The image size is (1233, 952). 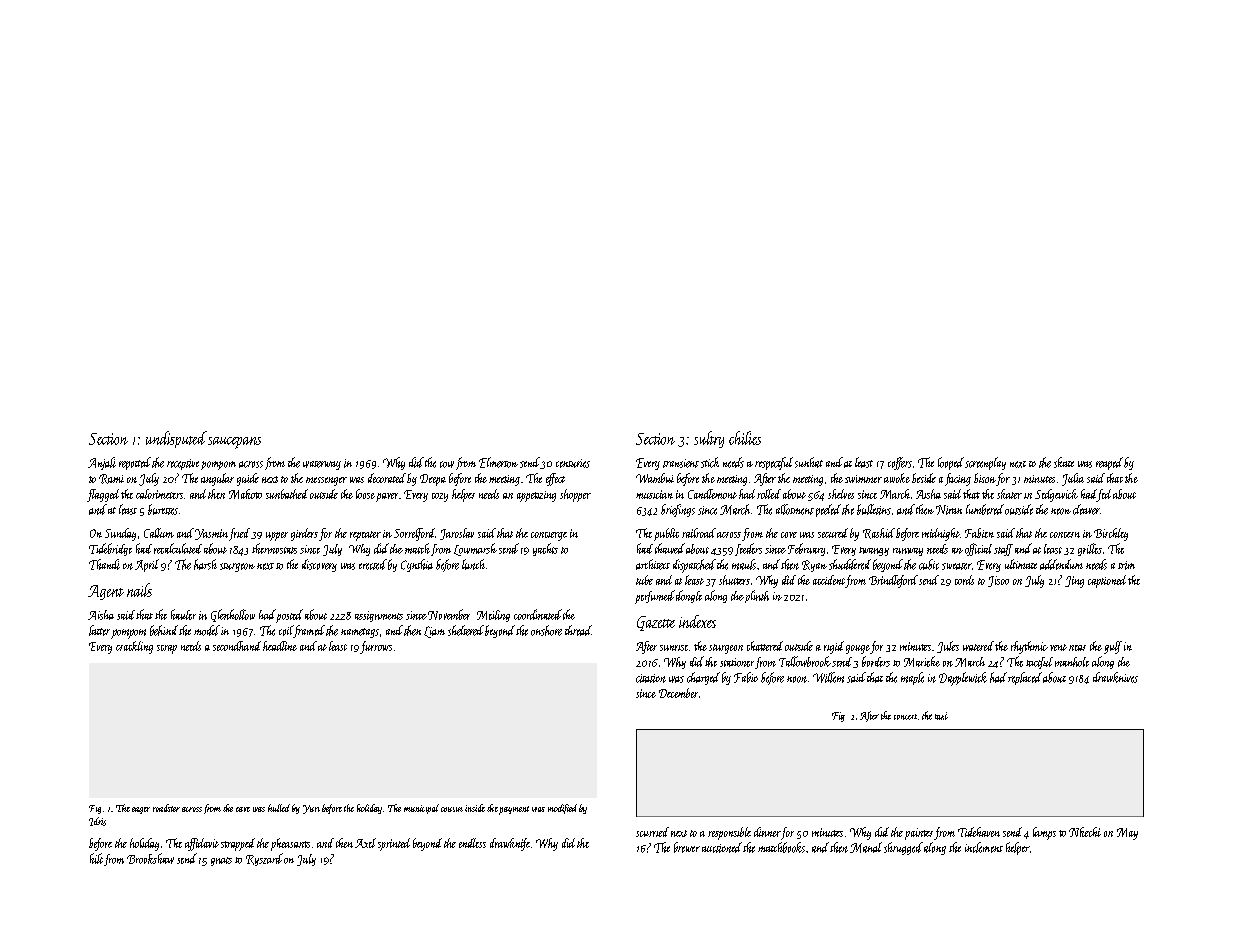 What do you see at coordinates (1109, 463) in the image?
I see `reaped` at bounding box center [1109, 463].
